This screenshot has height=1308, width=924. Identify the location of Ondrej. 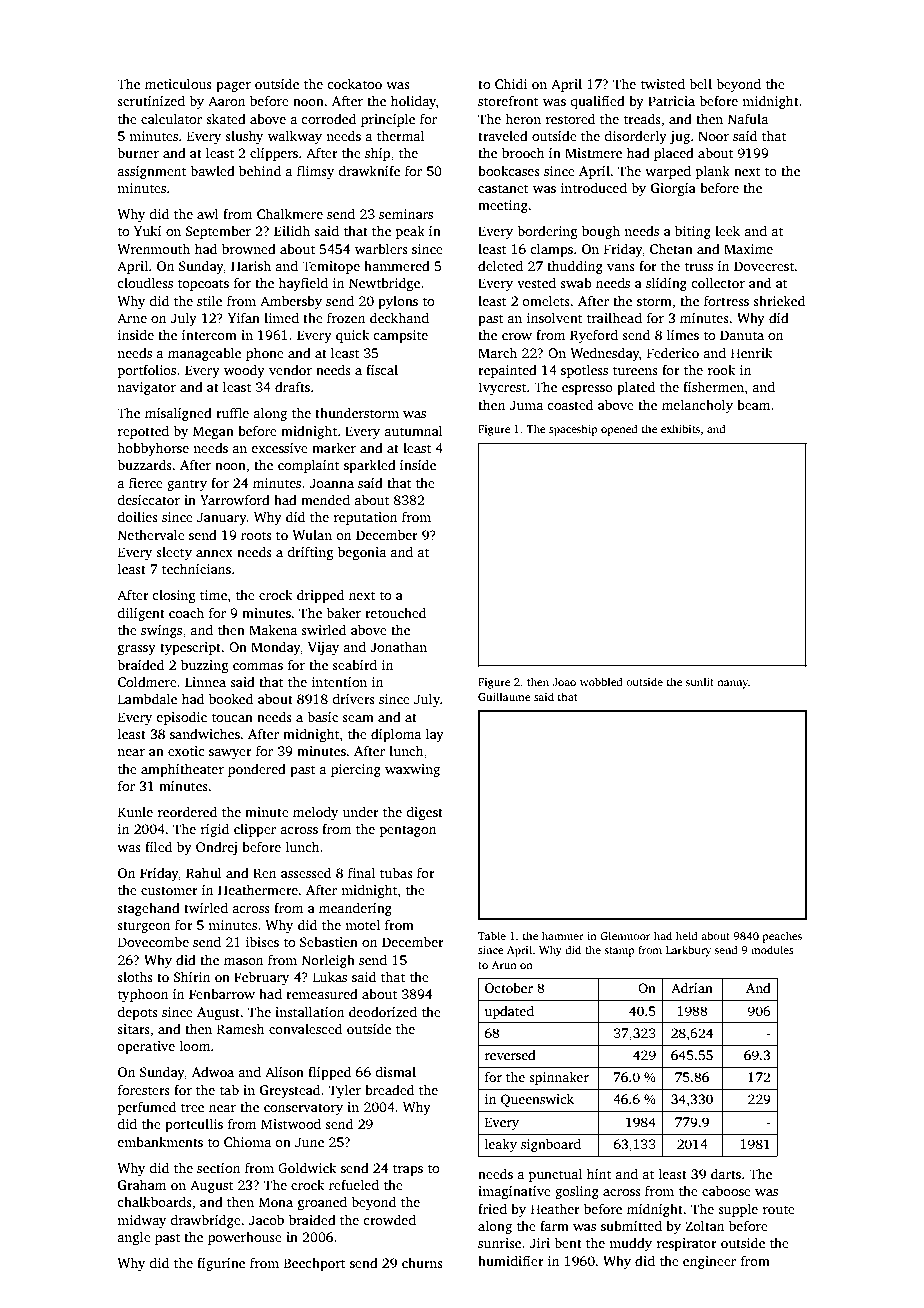
(216, 848).
